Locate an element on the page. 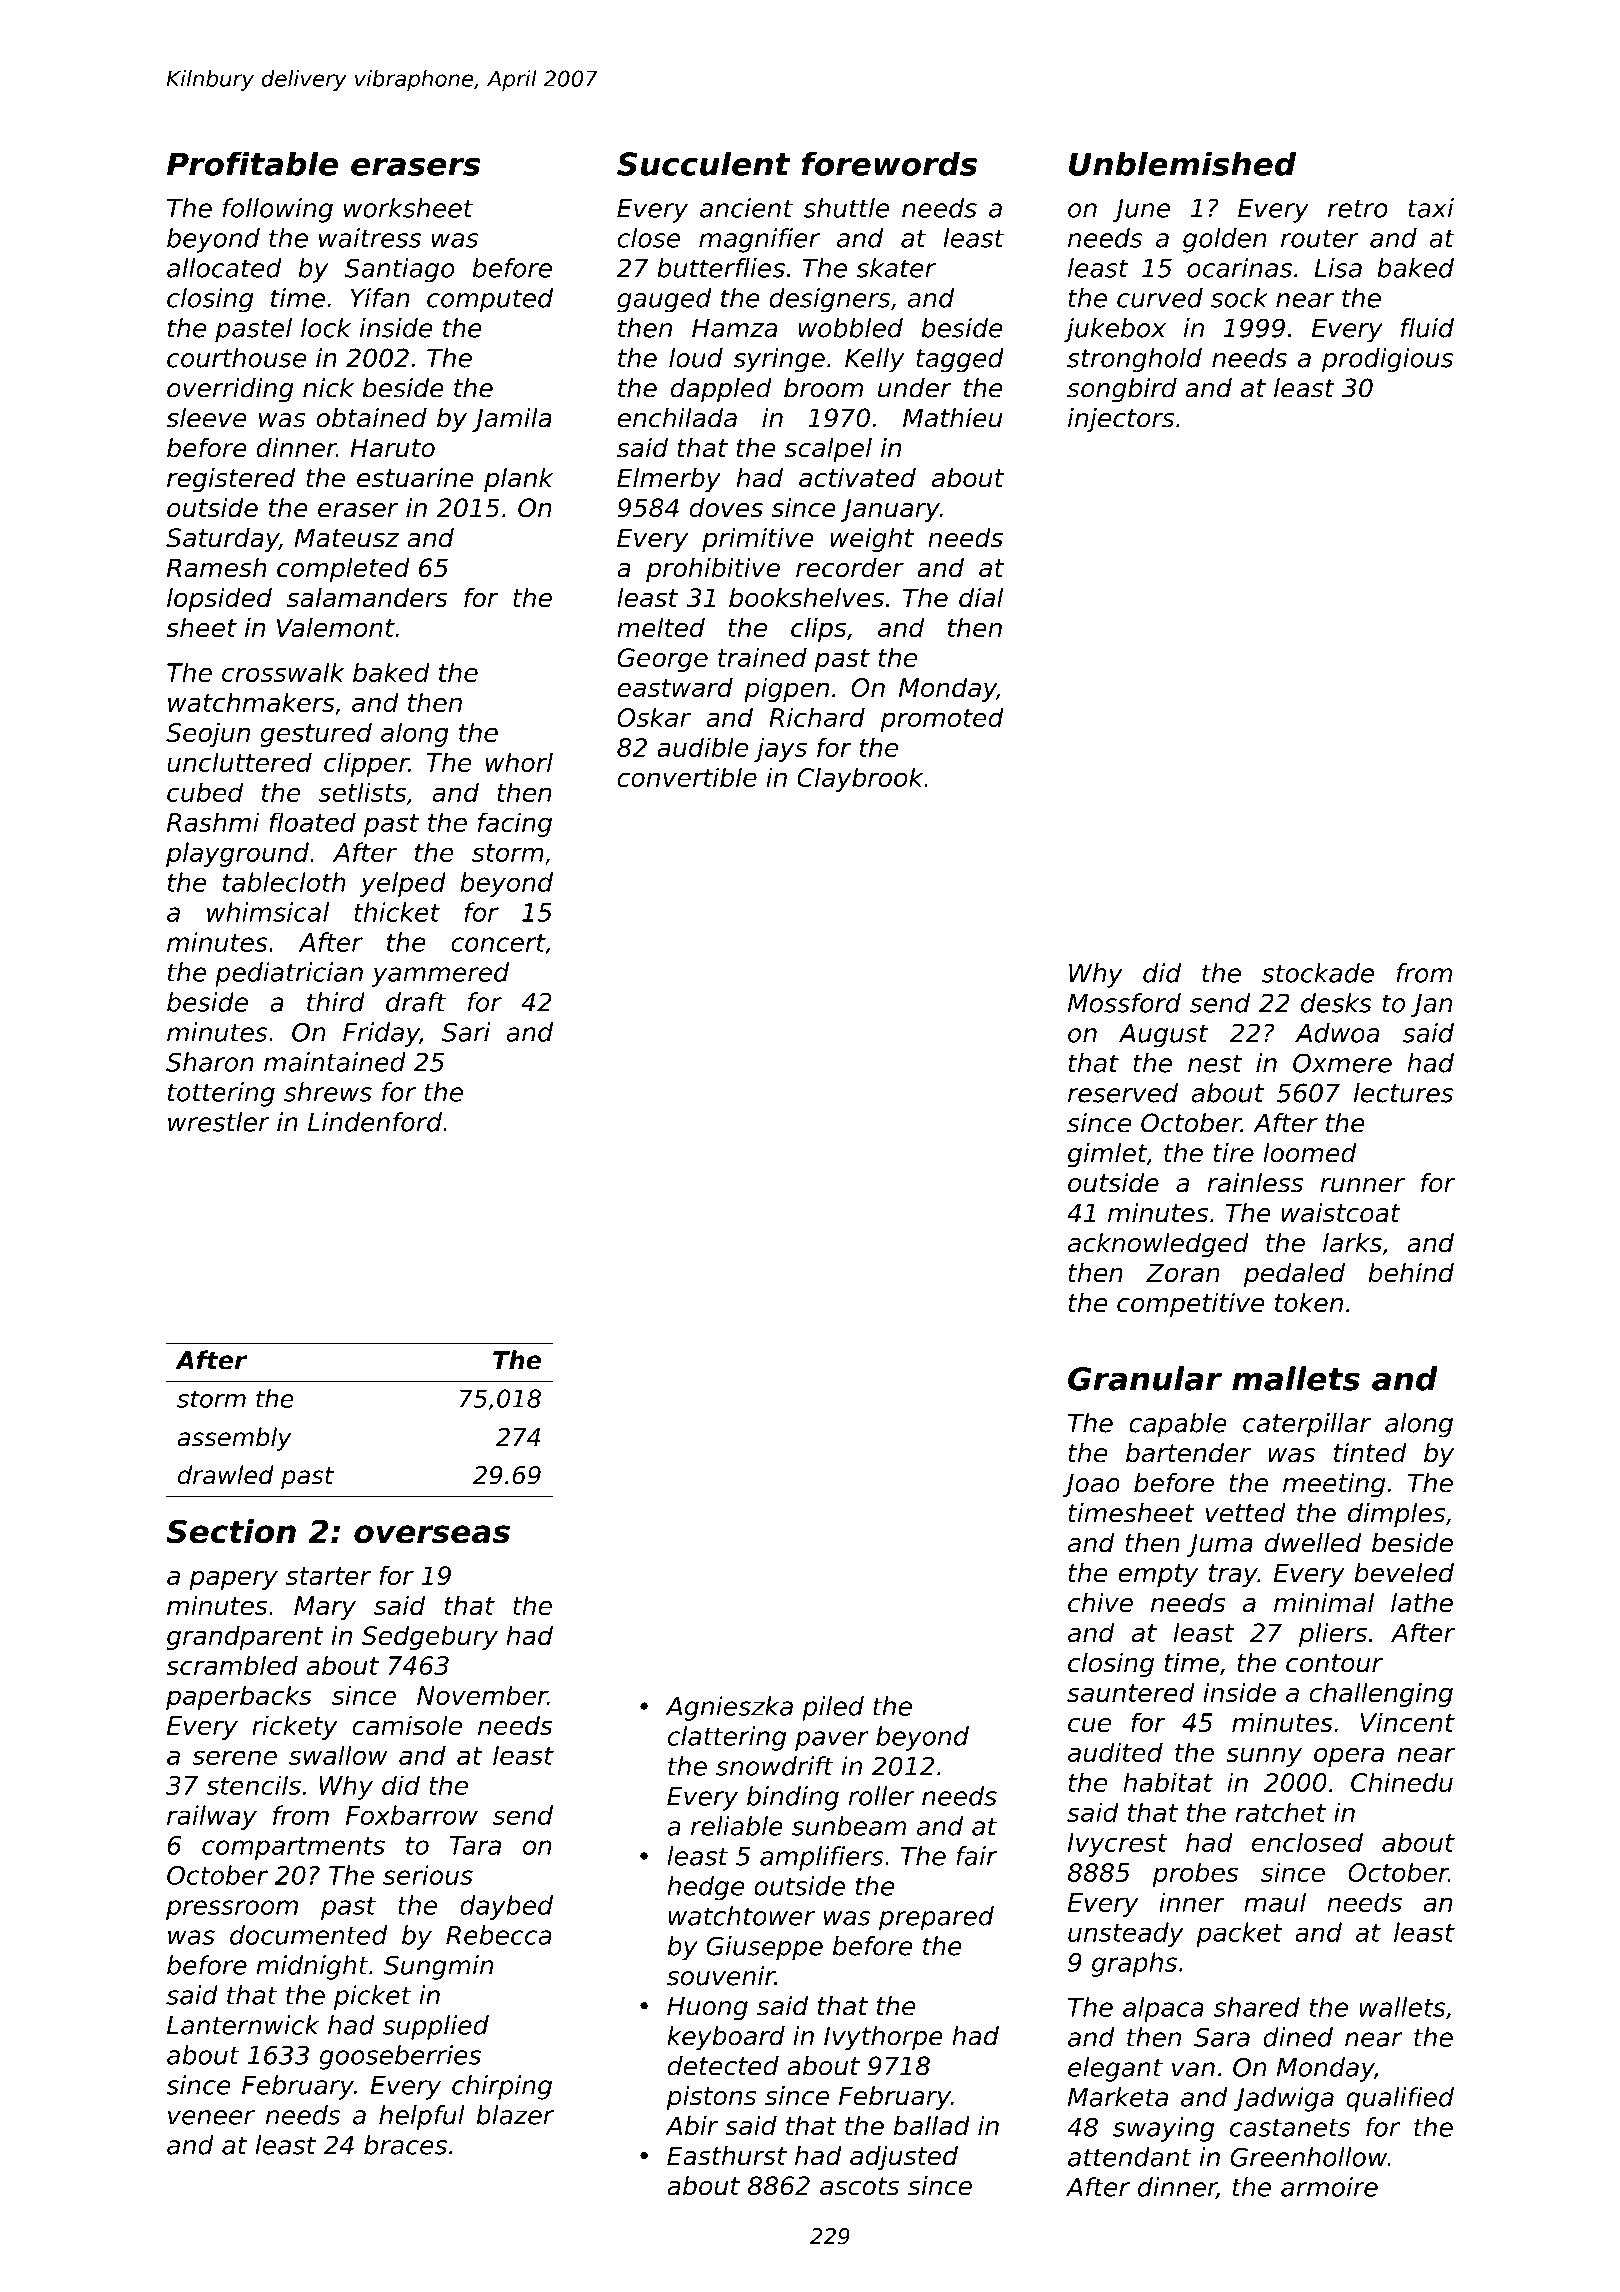 The image size is (1620, 2292). behind is located at coordinates (1411, 1273).
